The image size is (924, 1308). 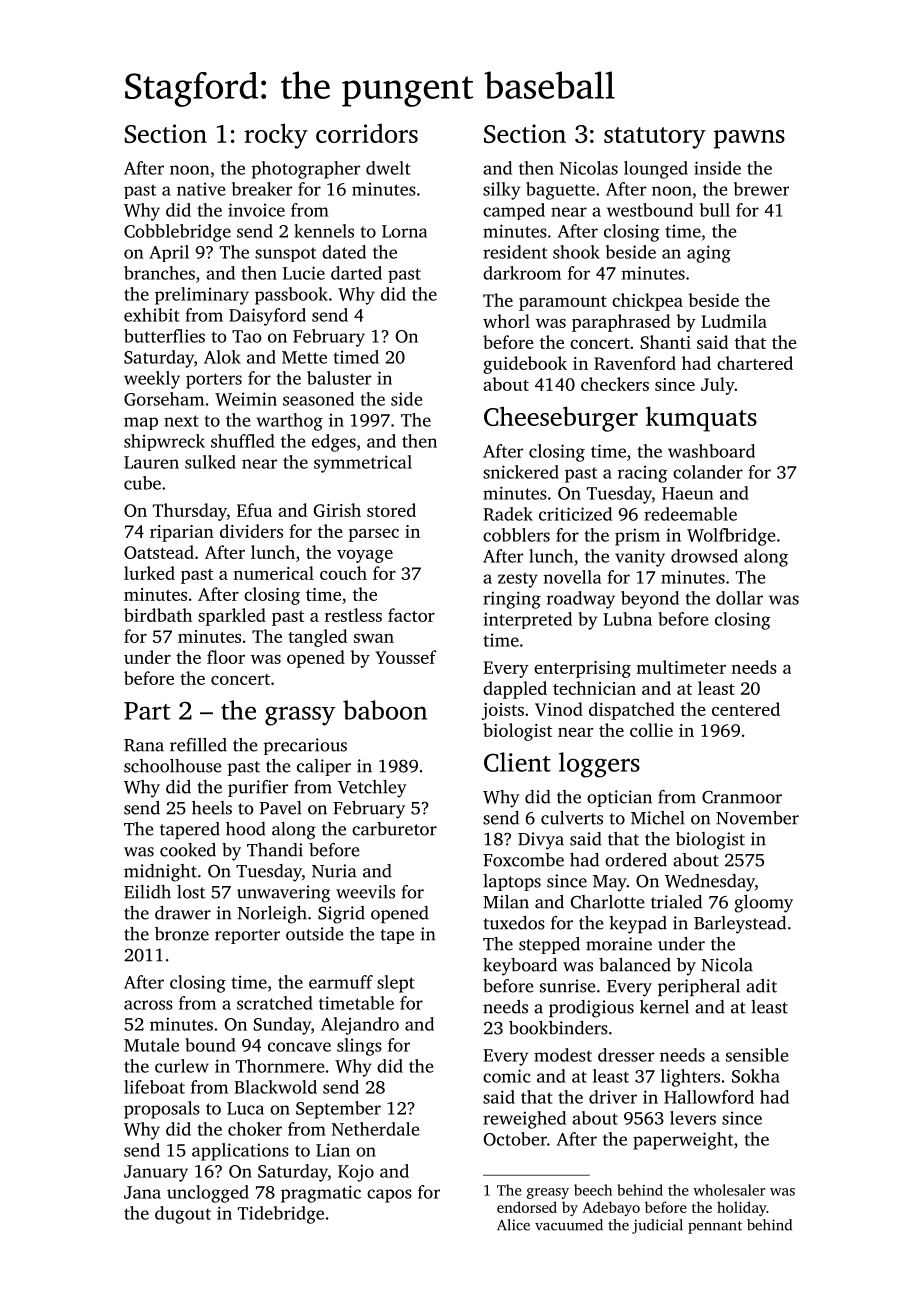 I want to click on Jana, so click(x=142, y=1192).
